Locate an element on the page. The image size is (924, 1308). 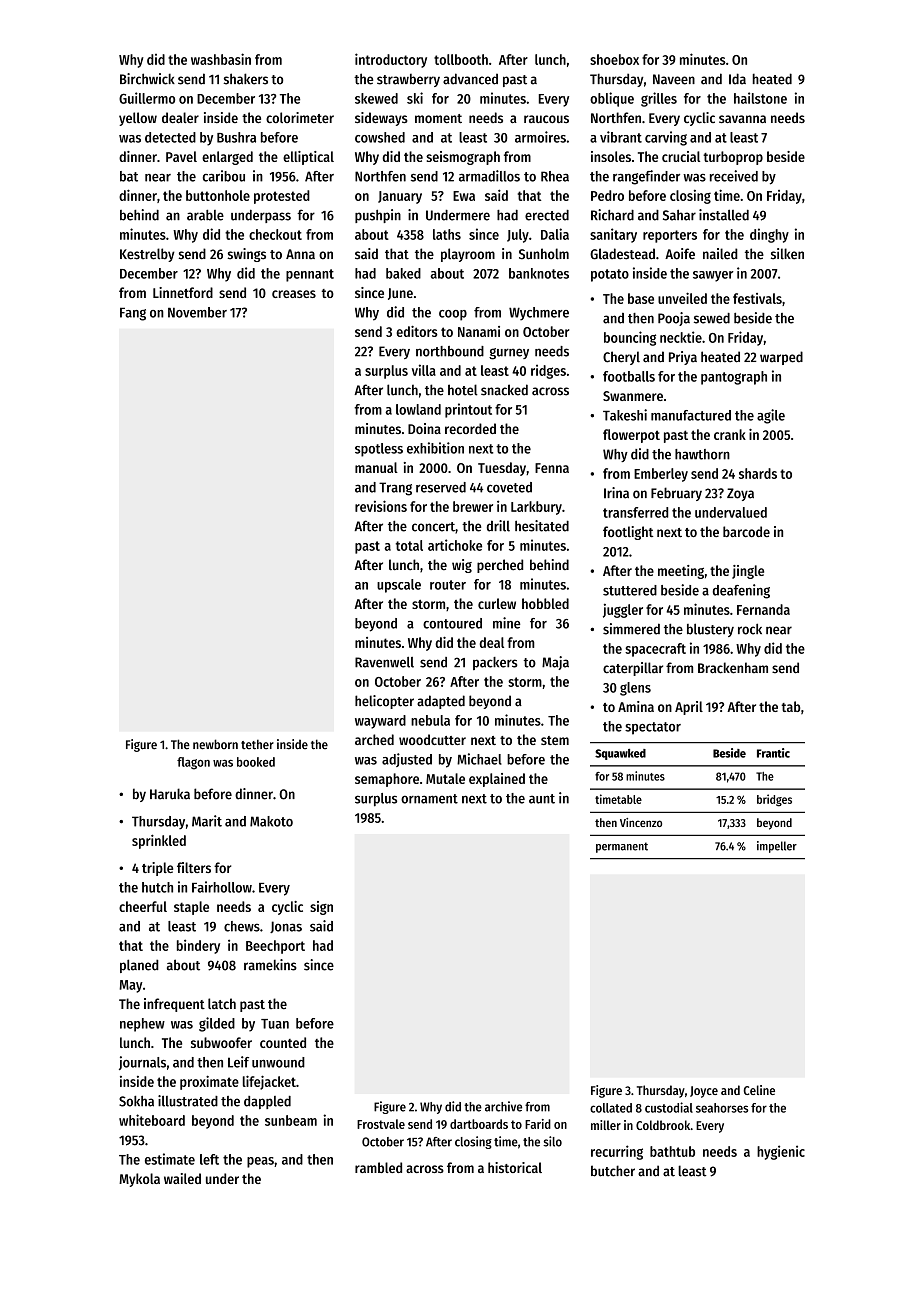
permanent is located at coordinates (622, 847).
